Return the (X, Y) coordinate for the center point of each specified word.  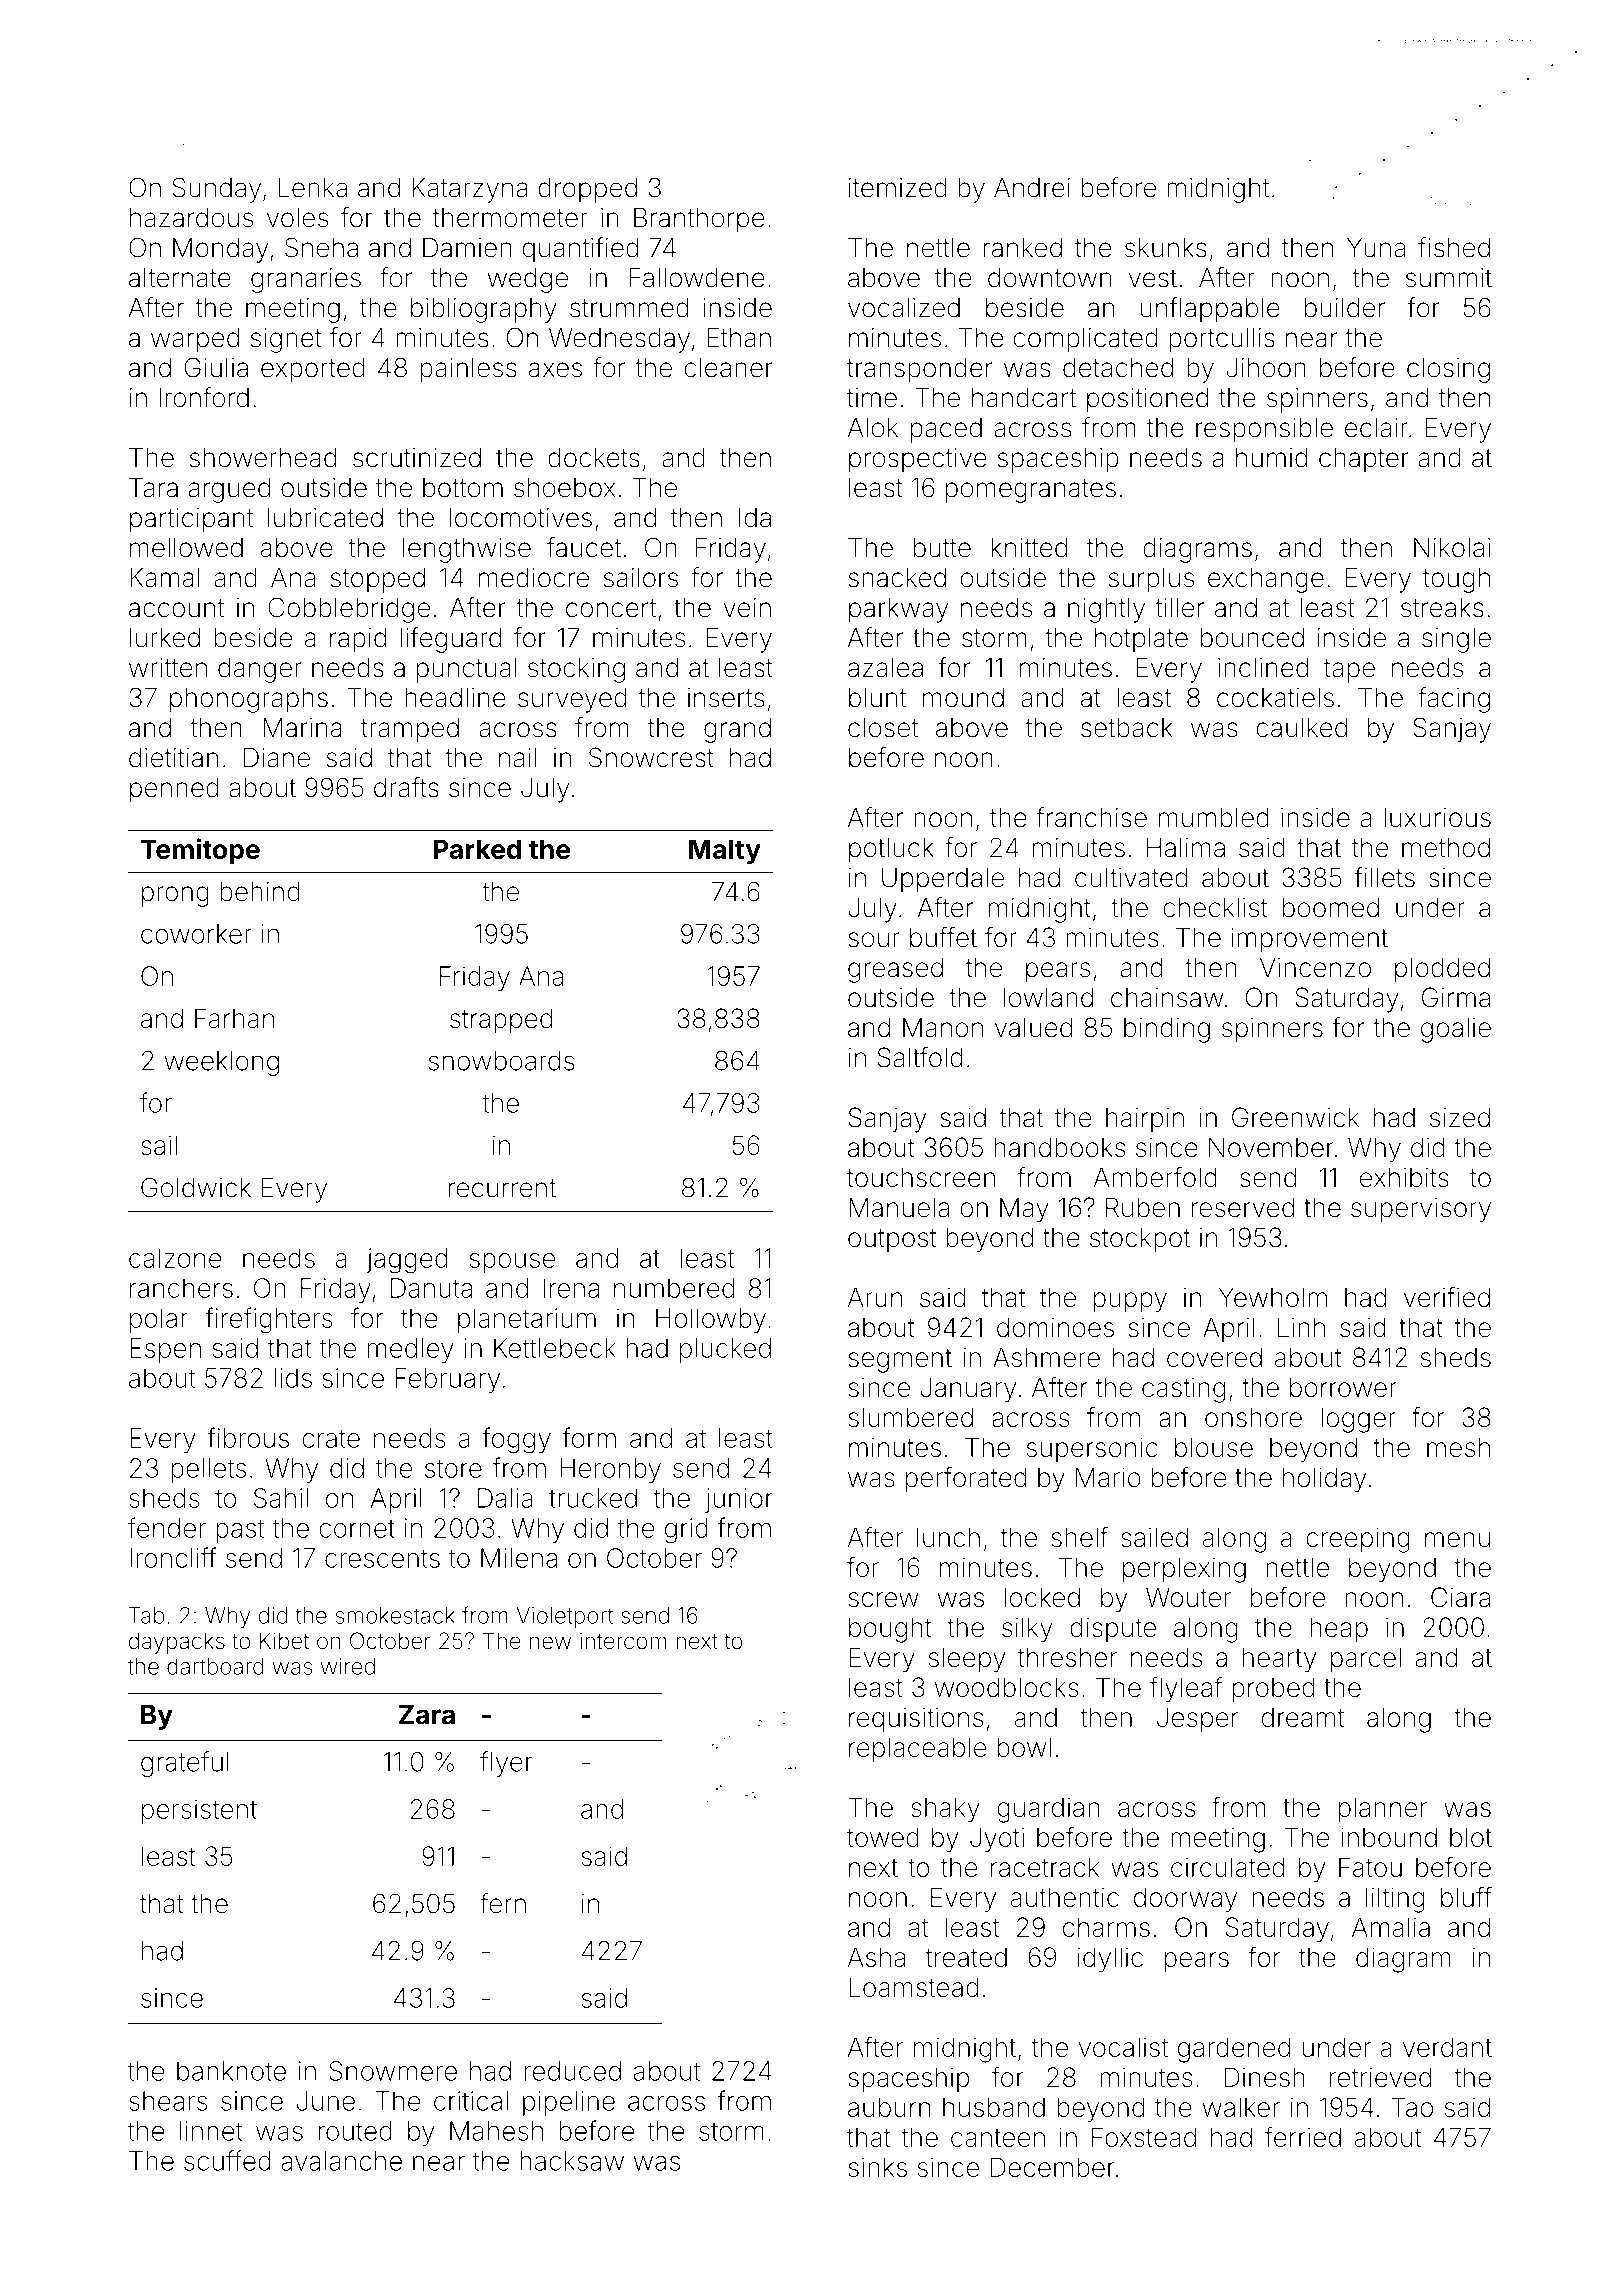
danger (260, 670)
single (1456, 640)
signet (286, 340)
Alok (873, 427)
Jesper (1197, 1719)
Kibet (284, 1641)
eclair (1376, 427)
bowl (1024, 1747)
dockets (594, 458)
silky (1027, 1630)
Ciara (1460, 1597)
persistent (199, 1811)
